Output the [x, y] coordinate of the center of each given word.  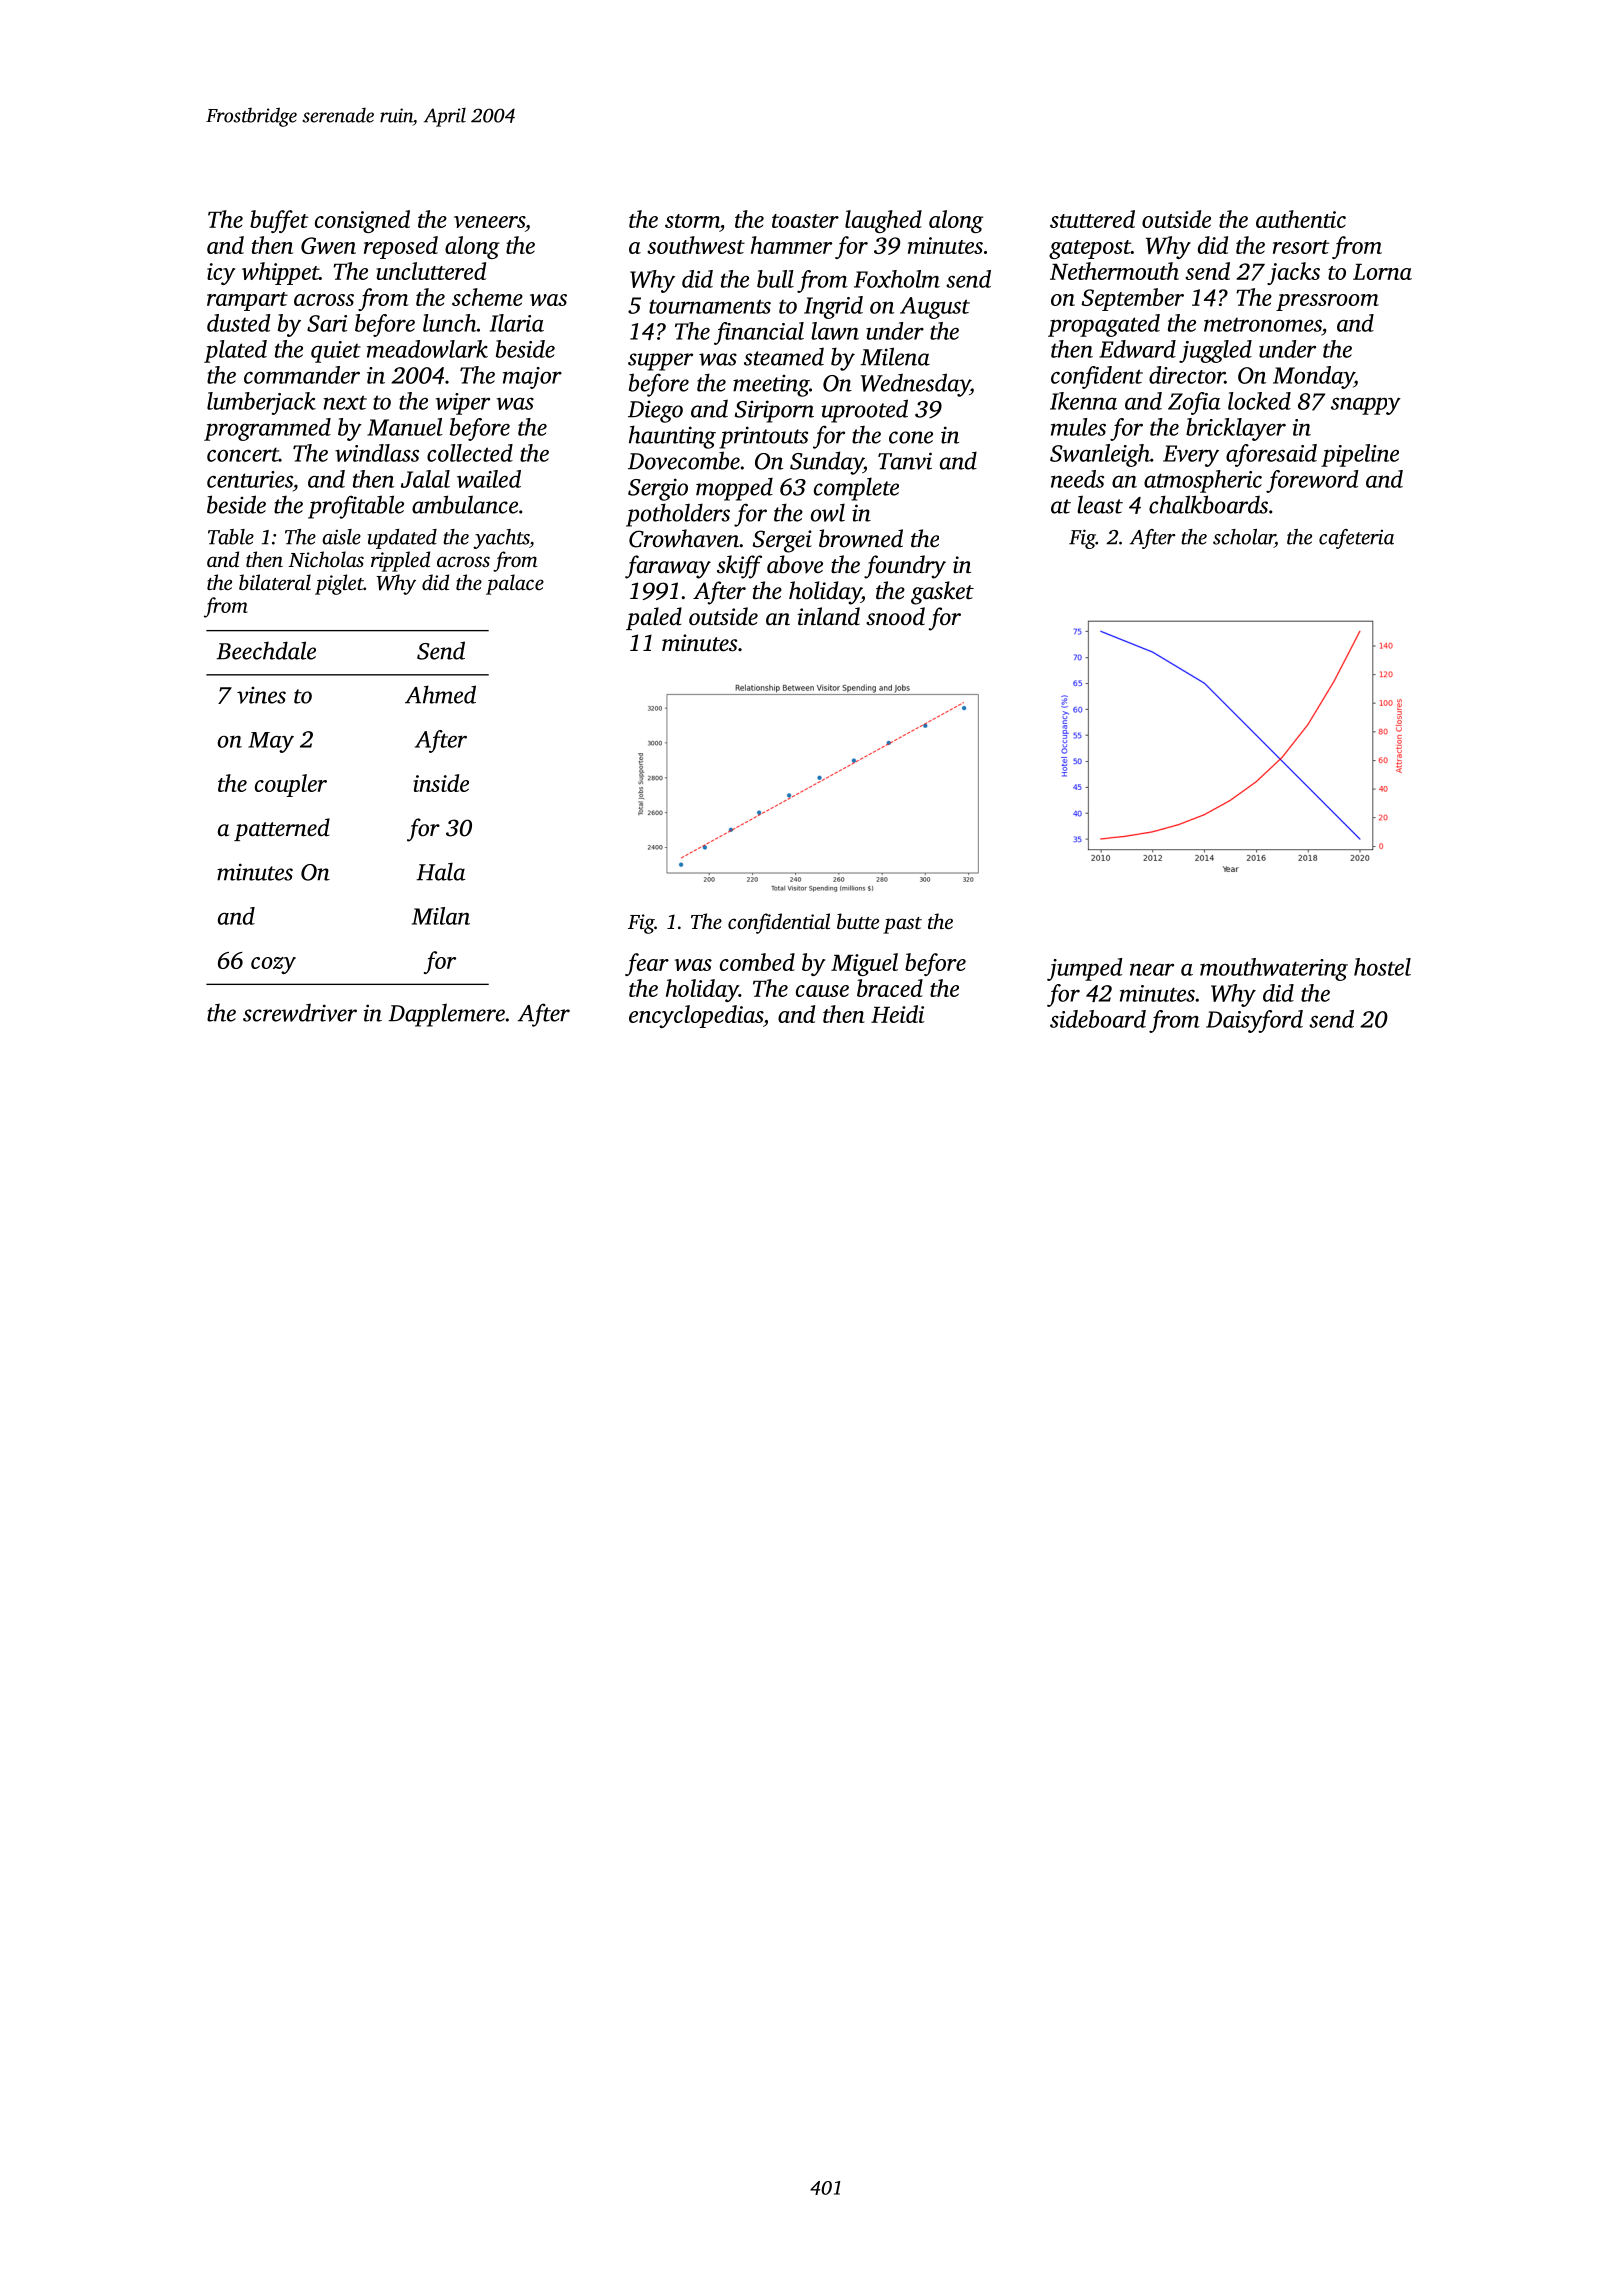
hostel [1382, 967]
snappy [1366, 406]
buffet [279, 221]
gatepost [1090, 249]
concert [243, 454]
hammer [791, 245]
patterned [282, 829]
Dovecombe [684, 460]
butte [858, 921]
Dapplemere [446, 1015]
